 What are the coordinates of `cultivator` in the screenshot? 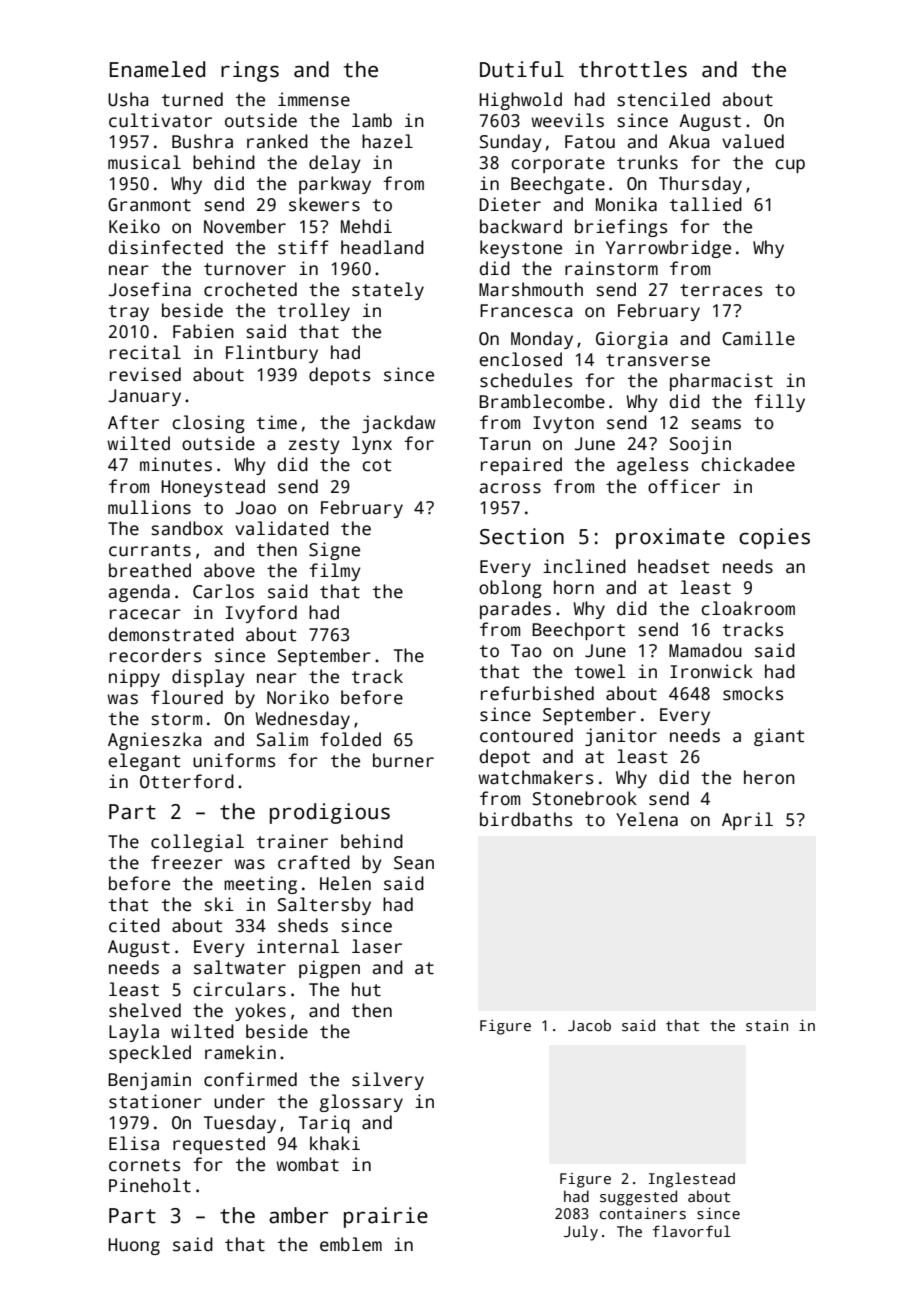 It's located at (160, 120).
